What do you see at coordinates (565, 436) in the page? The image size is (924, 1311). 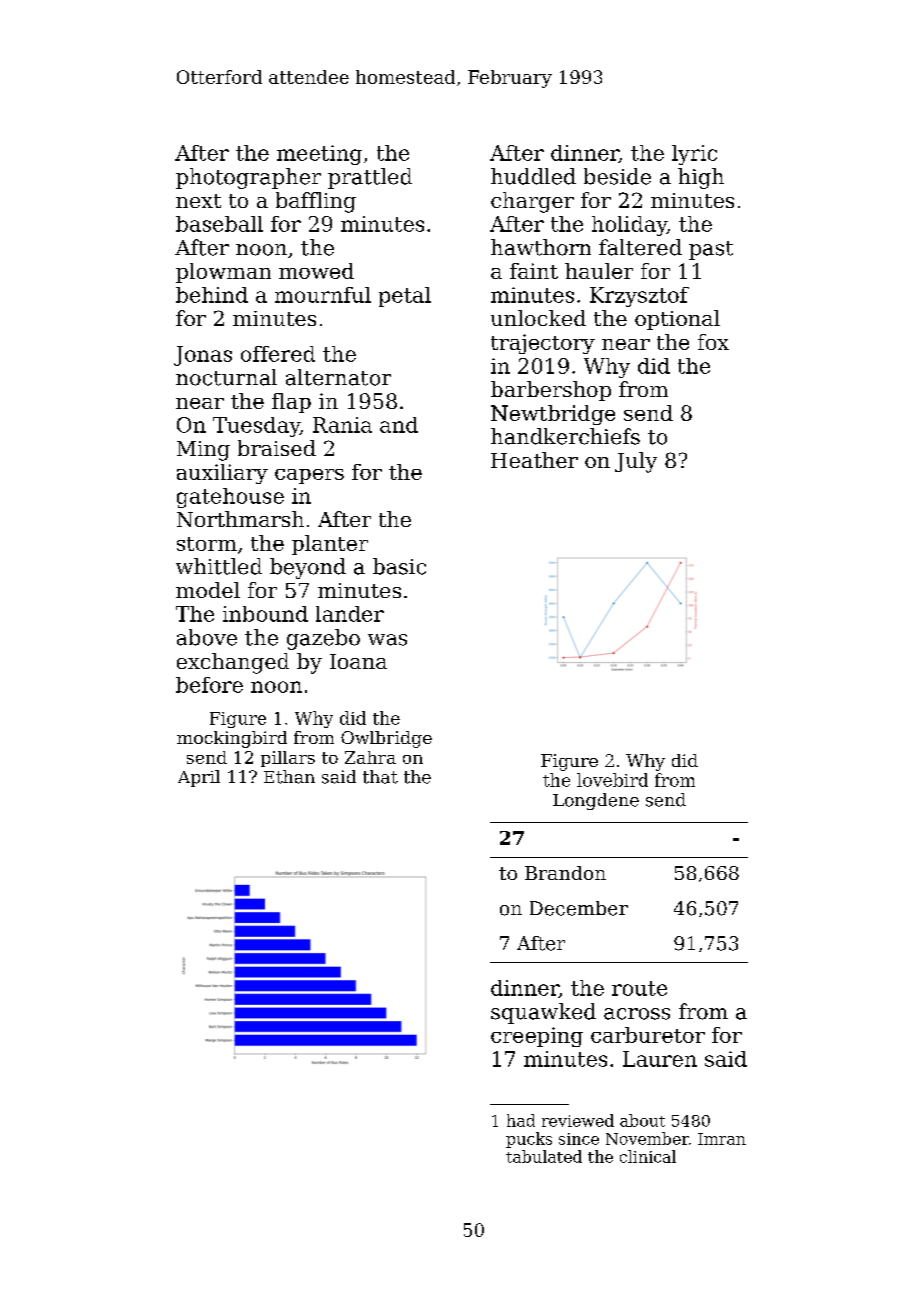 I see `handkerchiefs` at bounding box center [565, 436].
